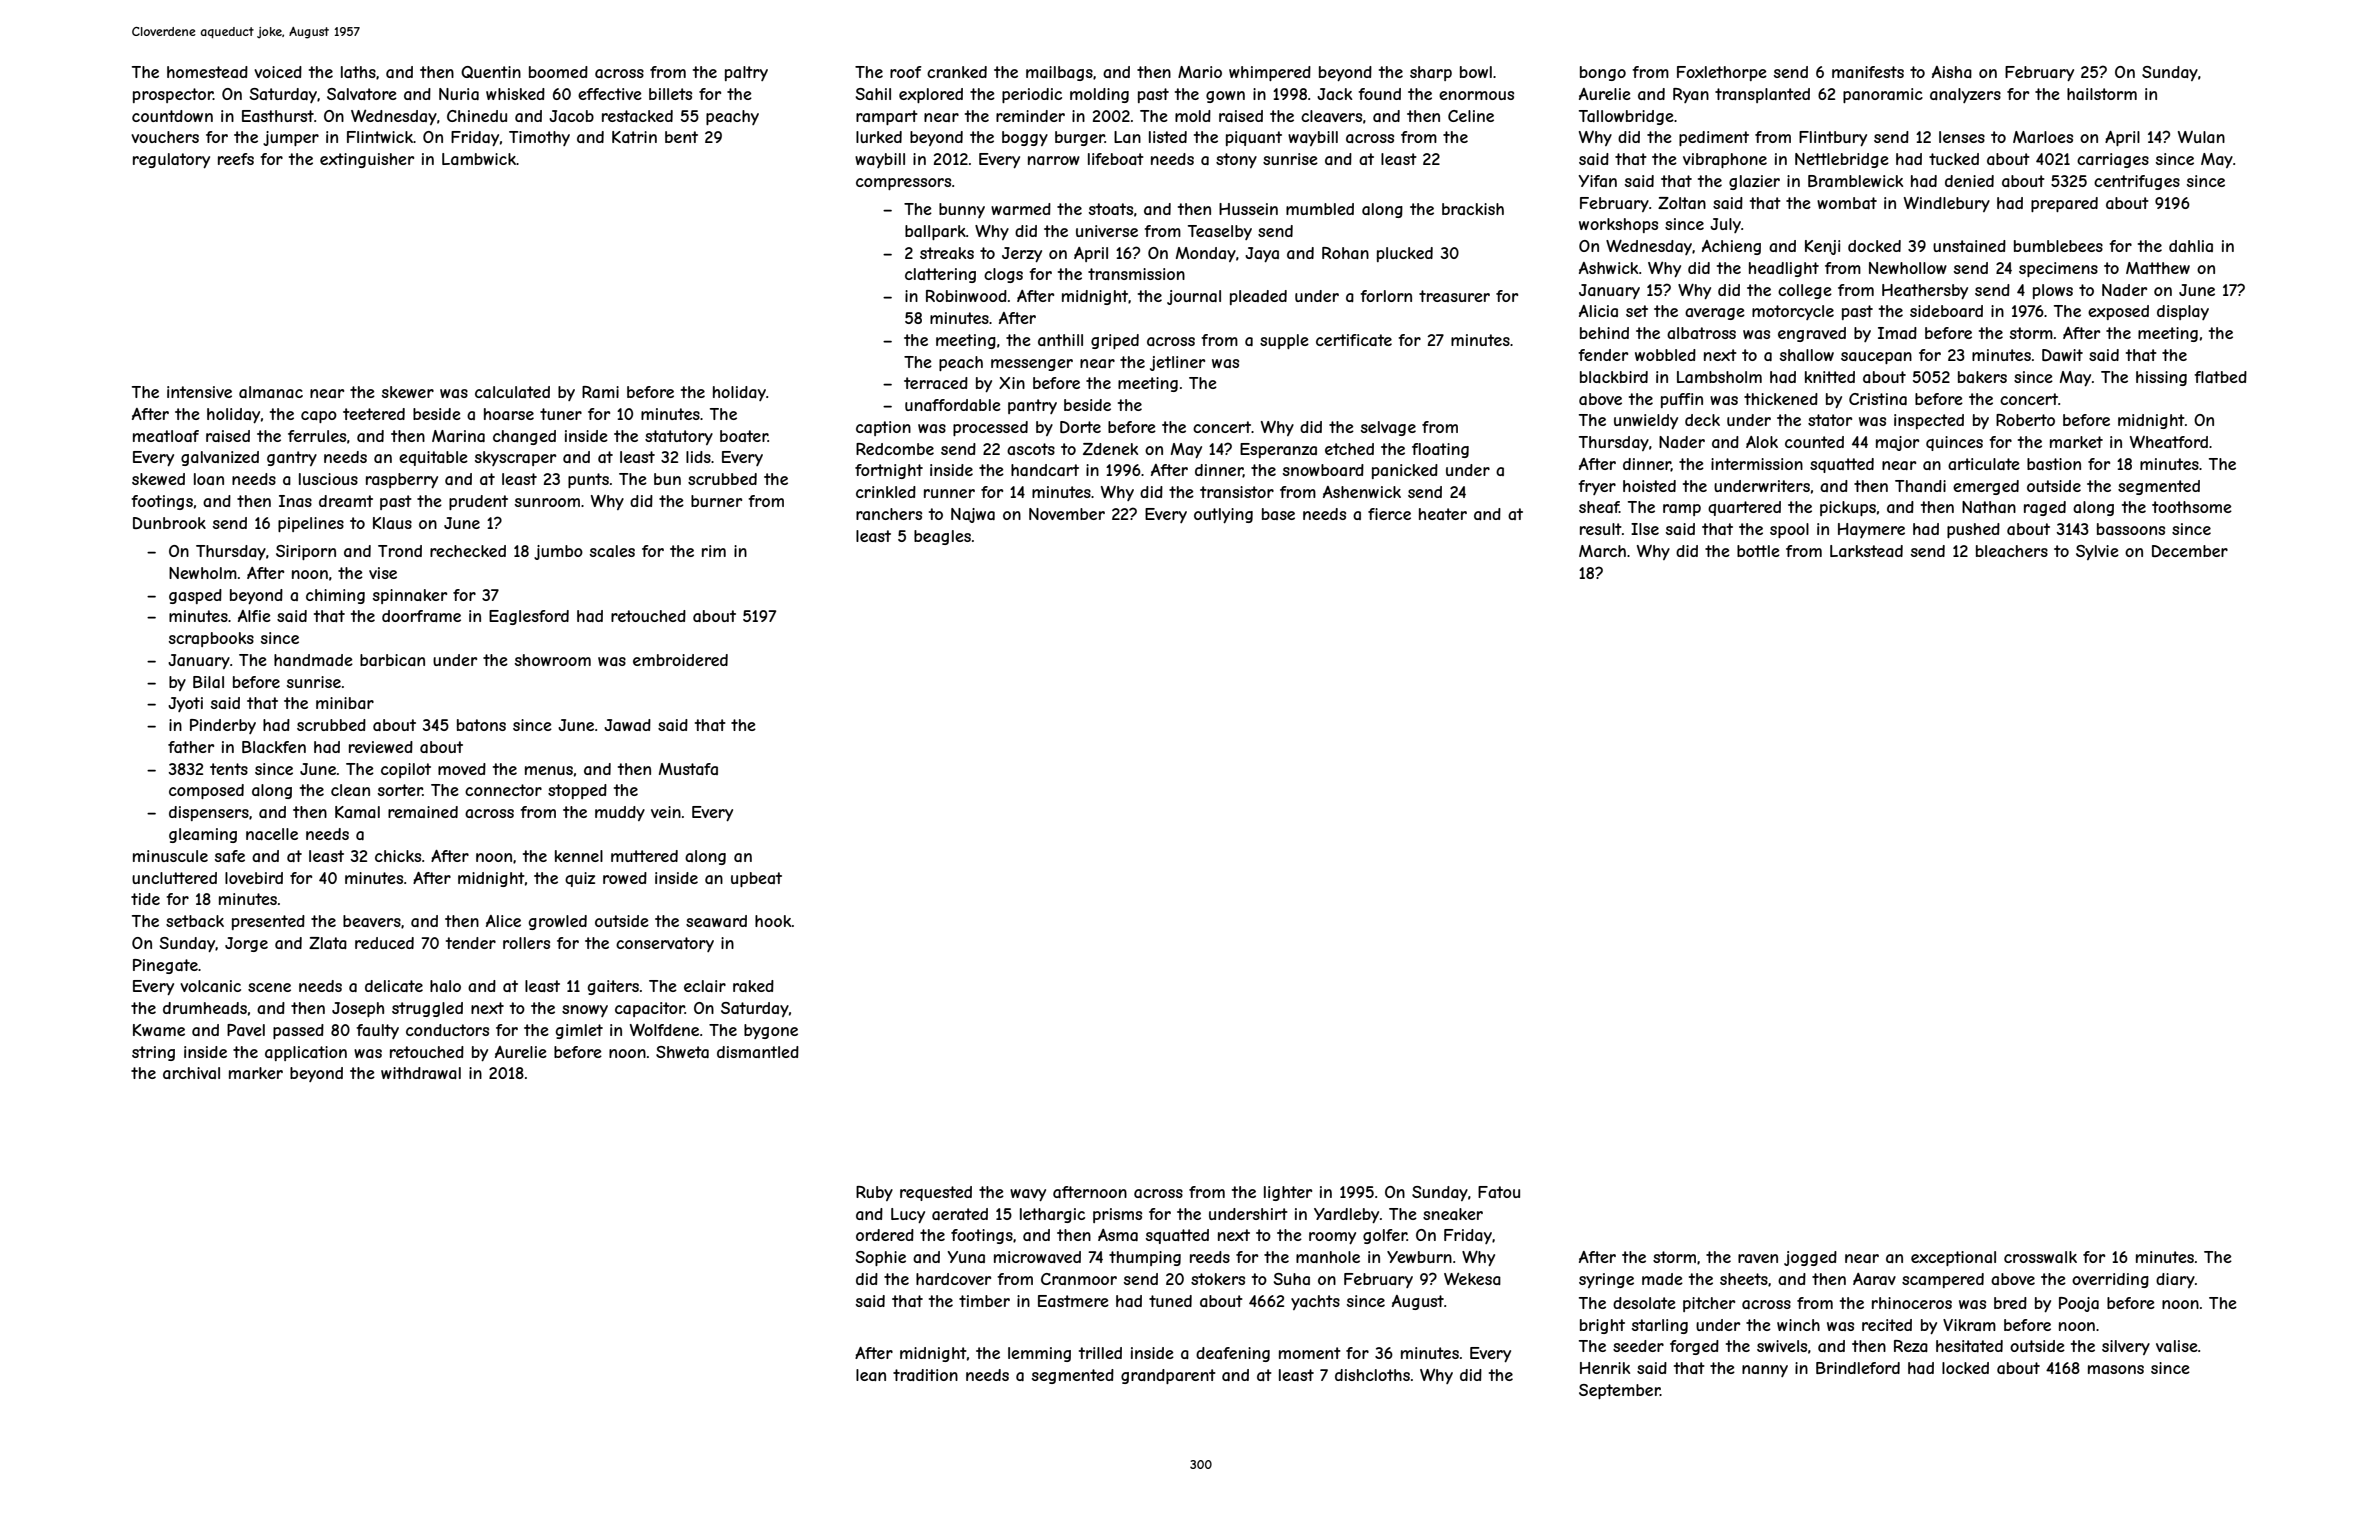 This document has width=2380, height=1540. What do you see at coordinates (208, 682) in the document?
I see `Bilal` at bounding box center [208, 682].
